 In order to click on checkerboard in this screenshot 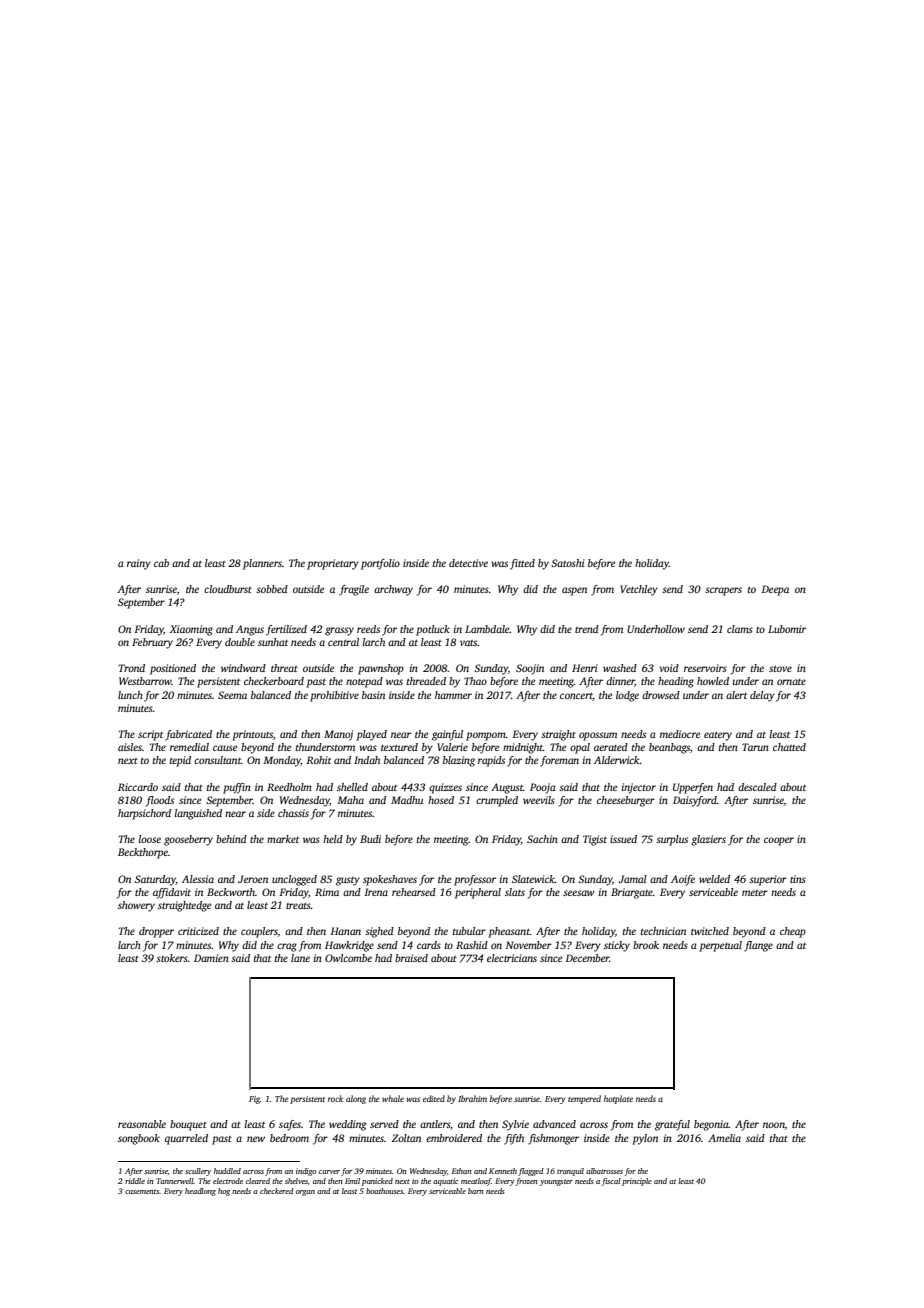, I will do `click(274, 681)`.
